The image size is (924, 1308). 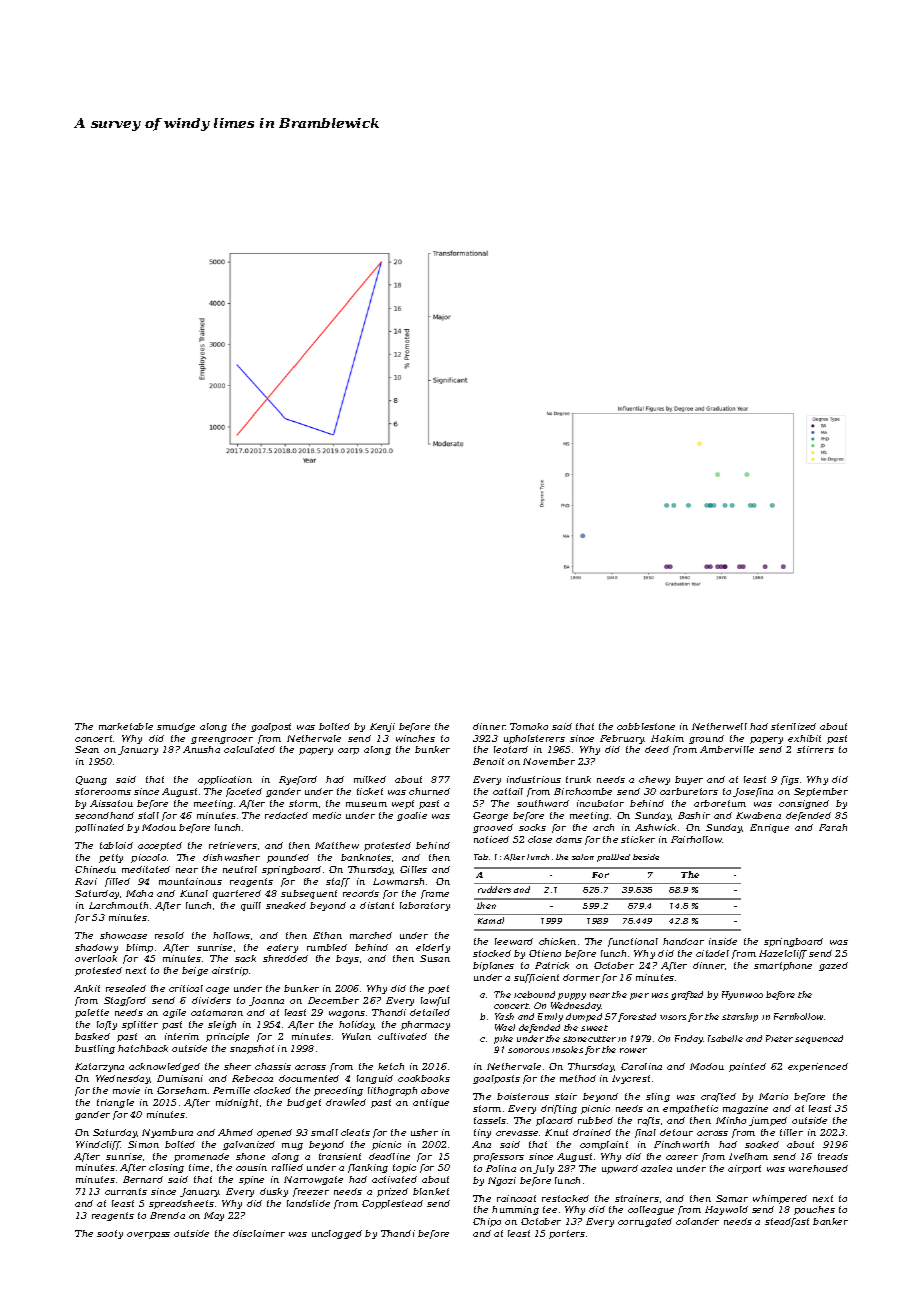 I want to click on beside, so click(x=646, y=857).
